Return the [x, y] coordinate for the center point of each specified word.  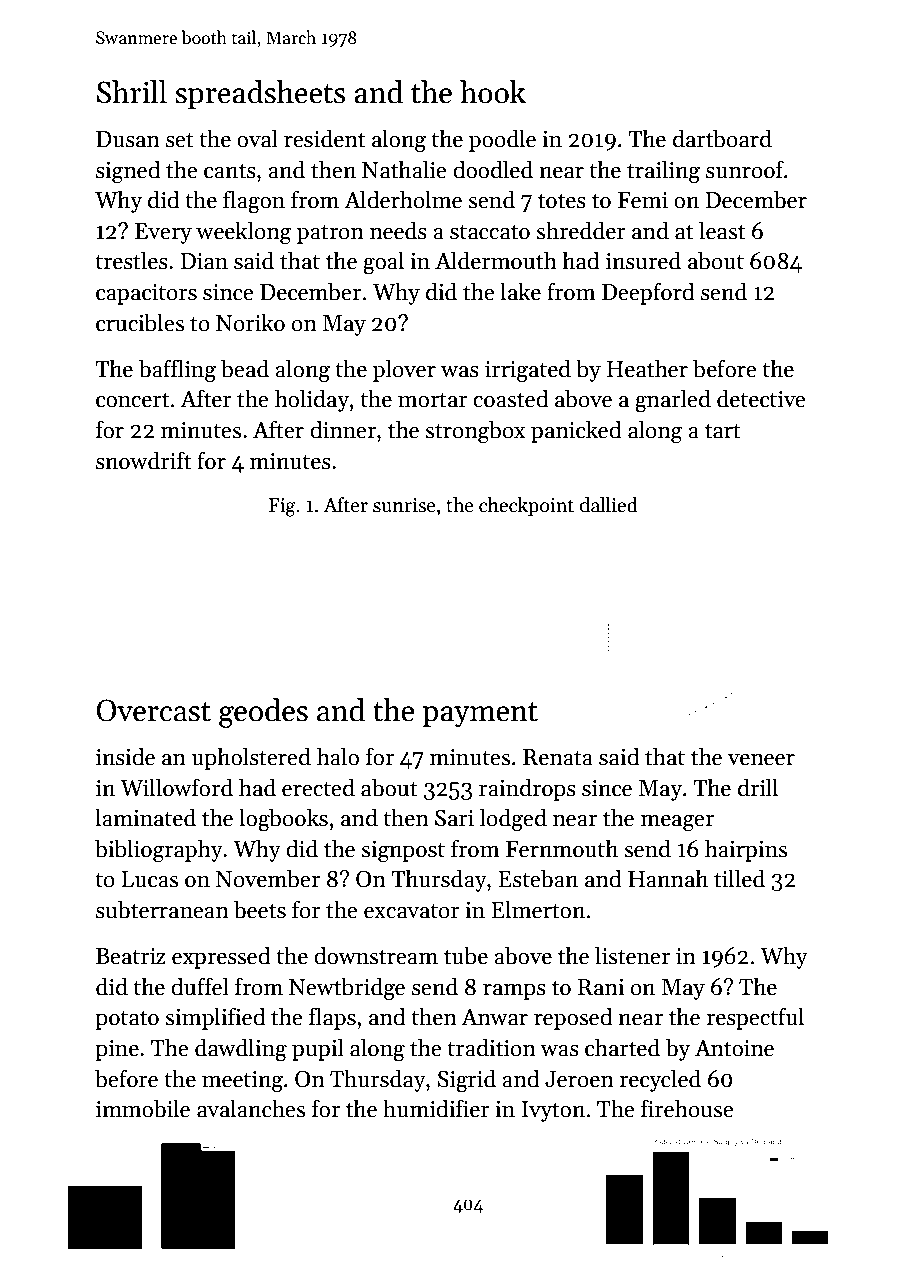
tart [723, 431]
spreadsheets [260, 94]
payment [480, 715]
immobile [143, 1108]
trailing [663, 172]
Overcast [153, 710]
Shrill [132, 92]
